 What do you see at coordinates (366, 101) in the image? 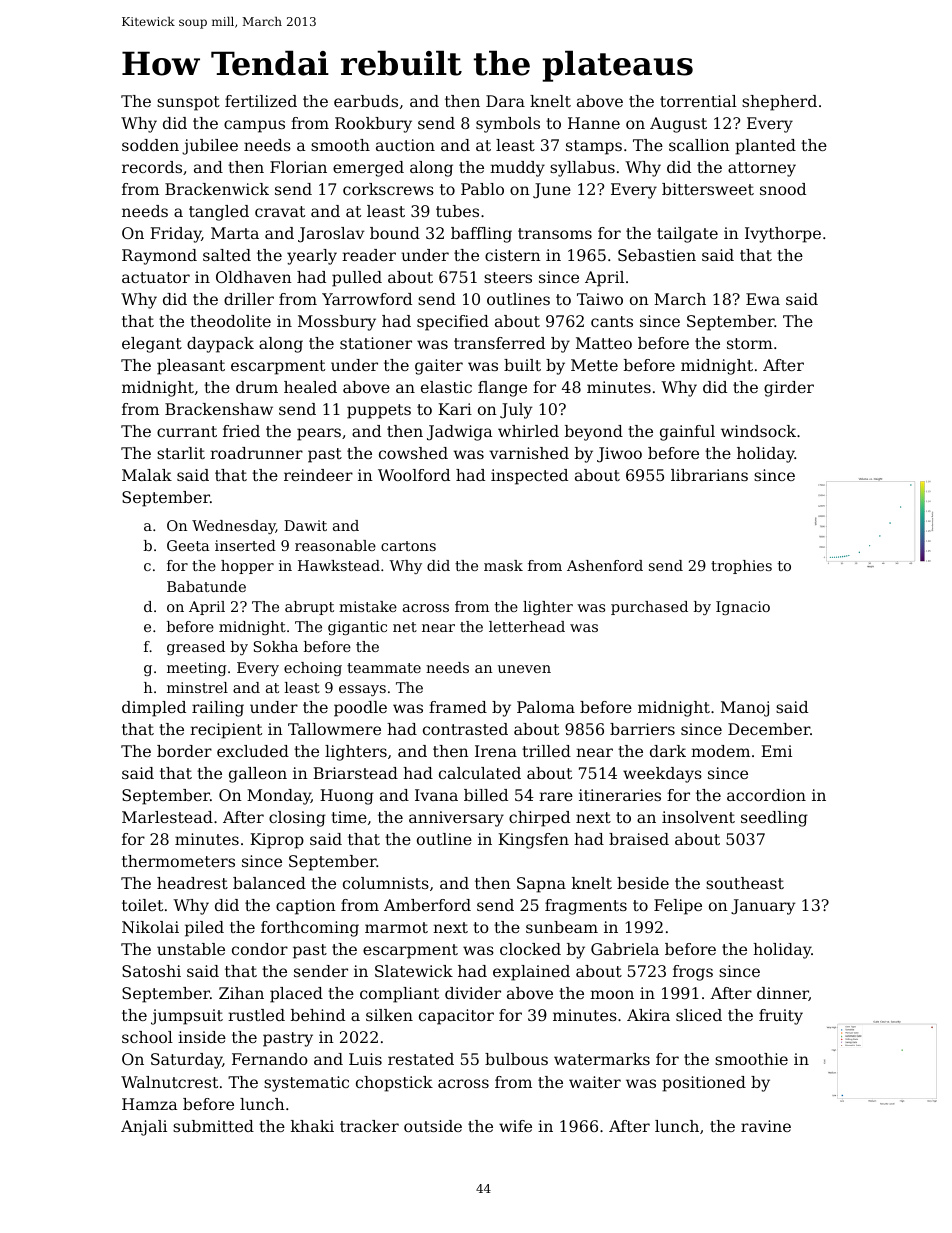
I see `earbuds` at bounding box center [366, 101].
